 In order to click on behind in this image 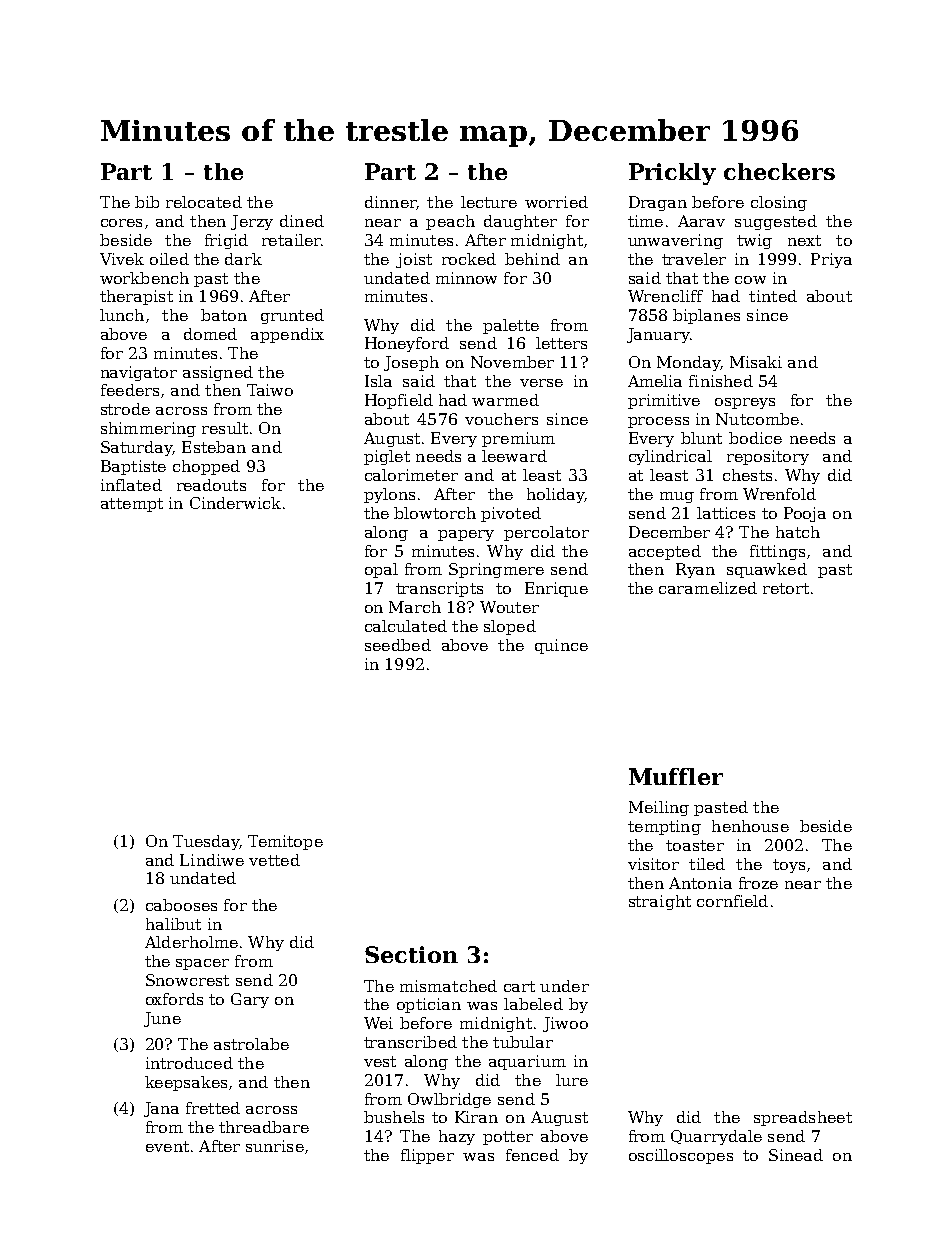, I will do `click(532, 259)`.
